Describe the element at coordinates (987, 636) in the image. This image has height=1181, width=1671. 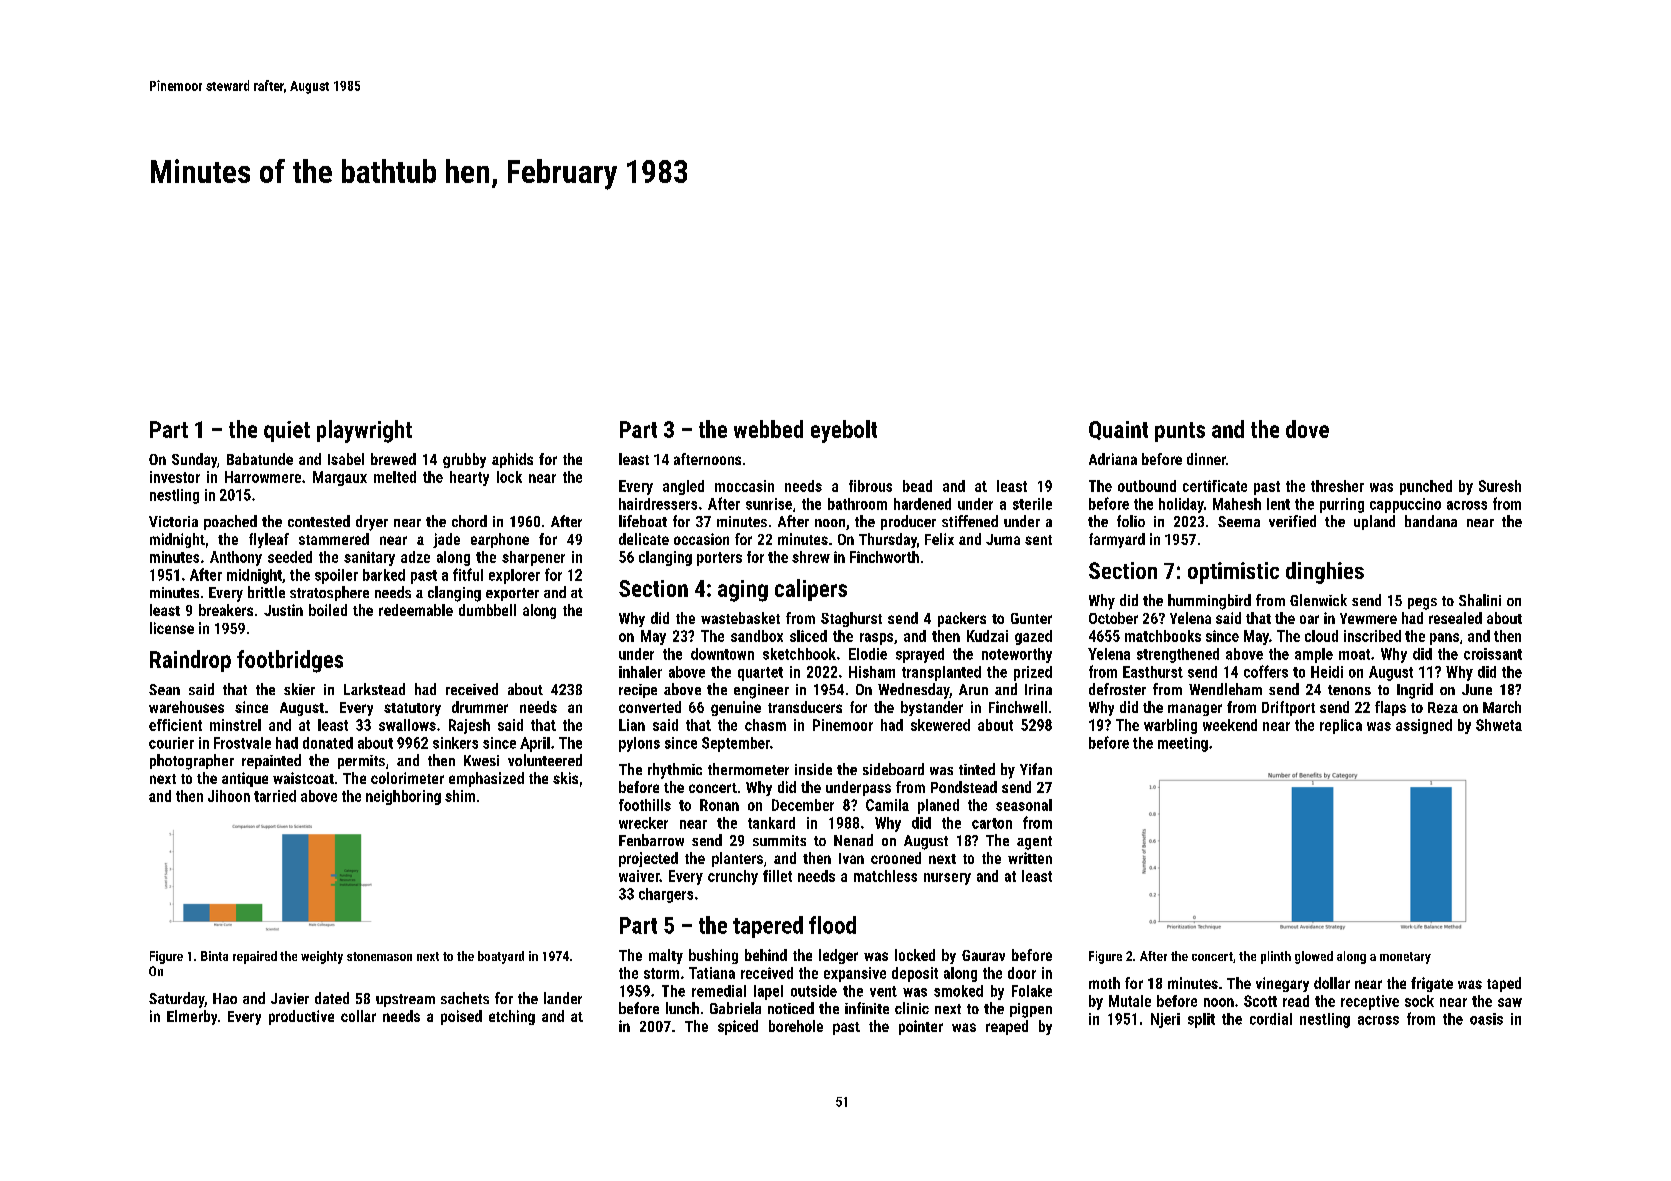
I see `Kudzai` at that location.
